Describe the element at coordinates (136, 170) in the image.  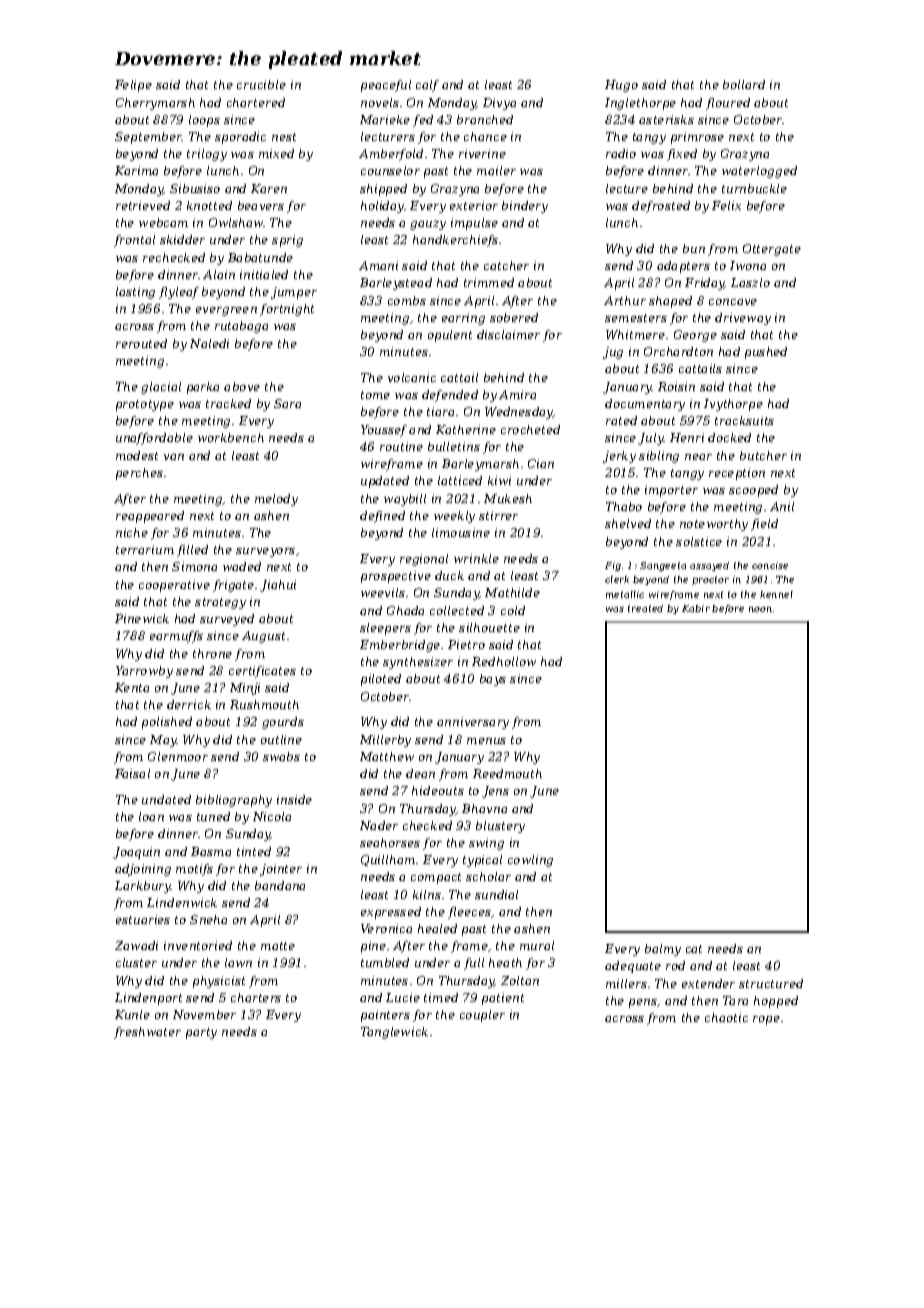
I see `Karima` at that location.
